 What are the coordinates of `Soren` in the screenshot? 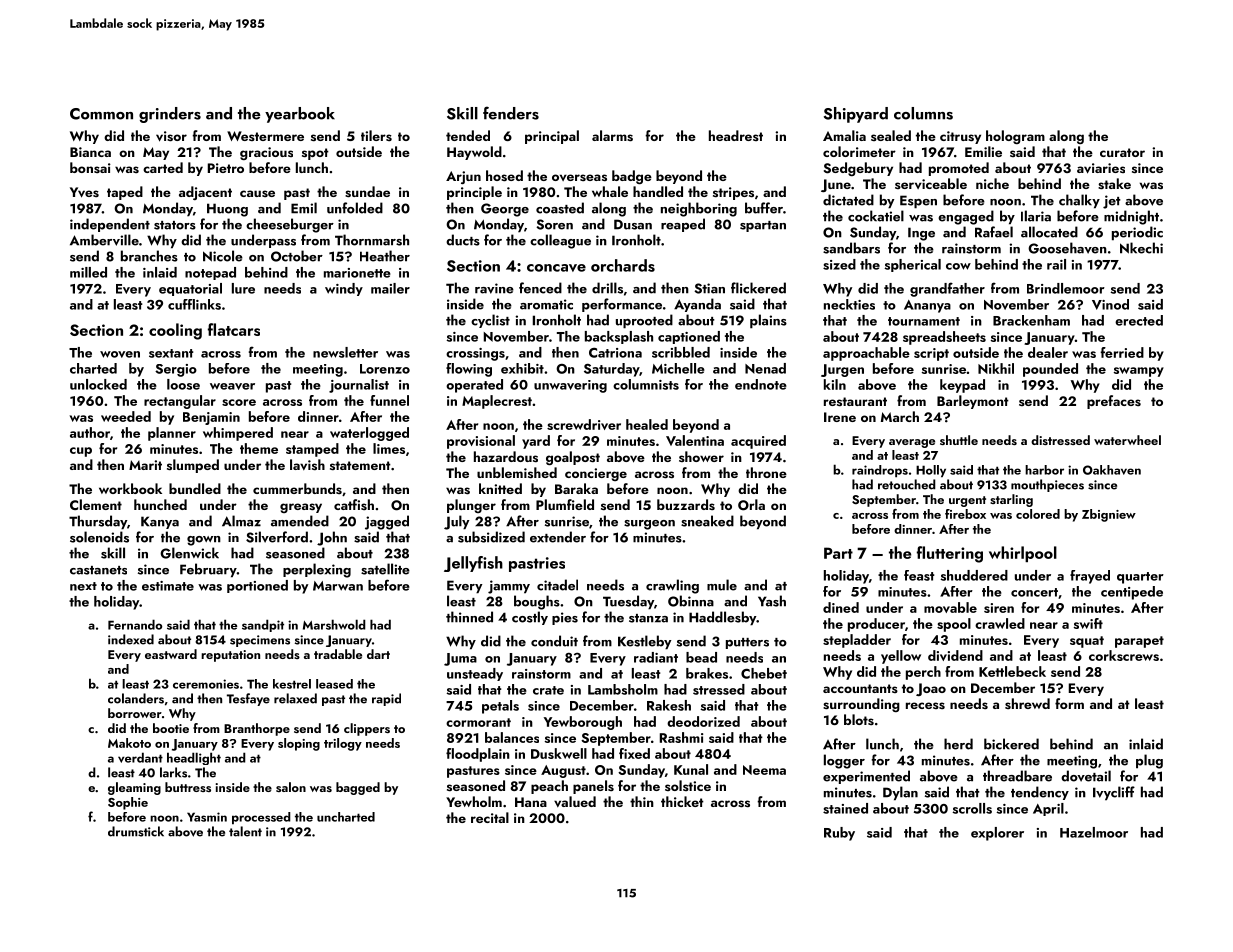 It's located at (554, 224).
